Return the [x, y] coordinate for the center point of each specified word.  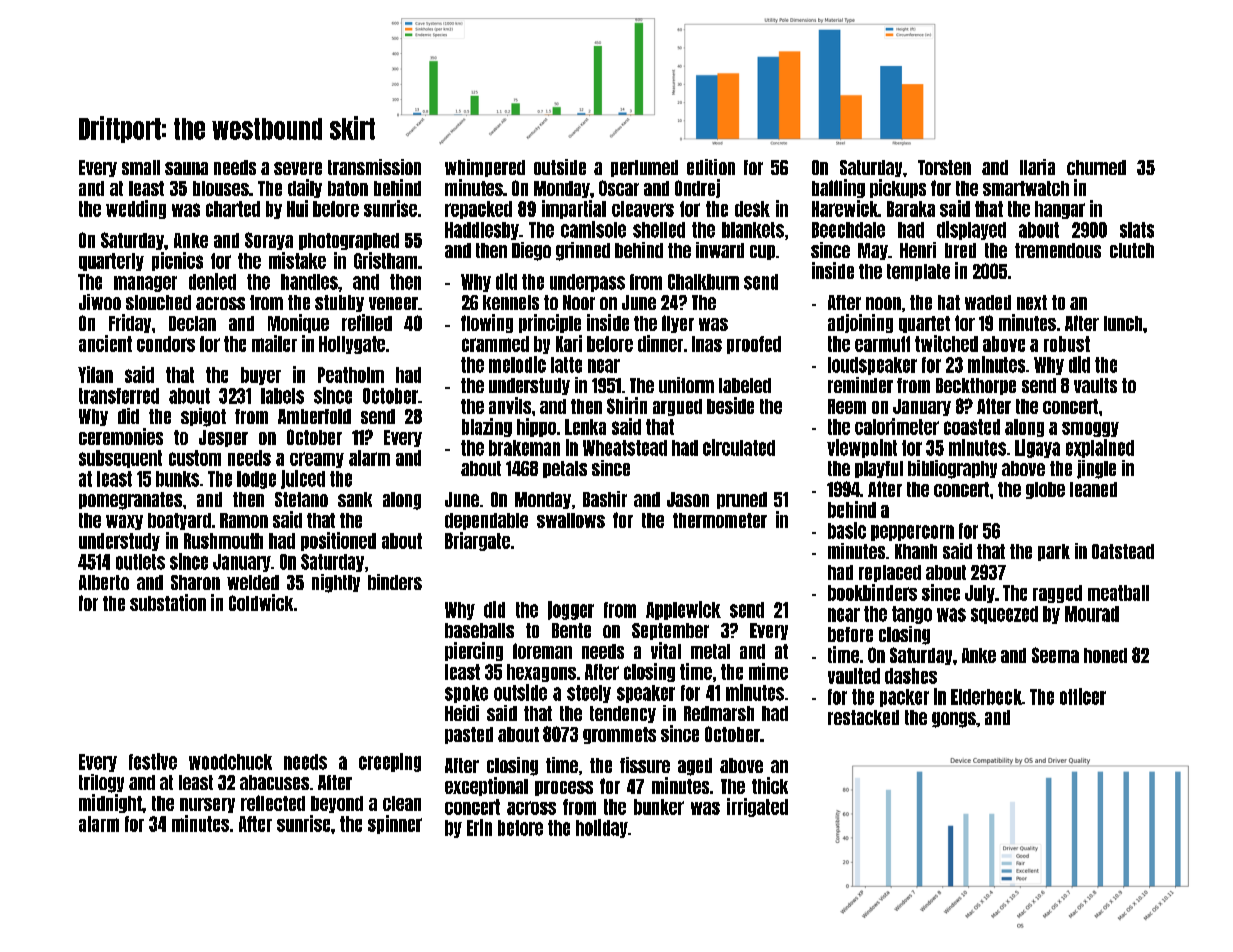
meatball [1118, 593]
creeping [390, 762]
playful [879, 469]
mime [768, 671]
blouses [221, 188]
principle [550, 323]
